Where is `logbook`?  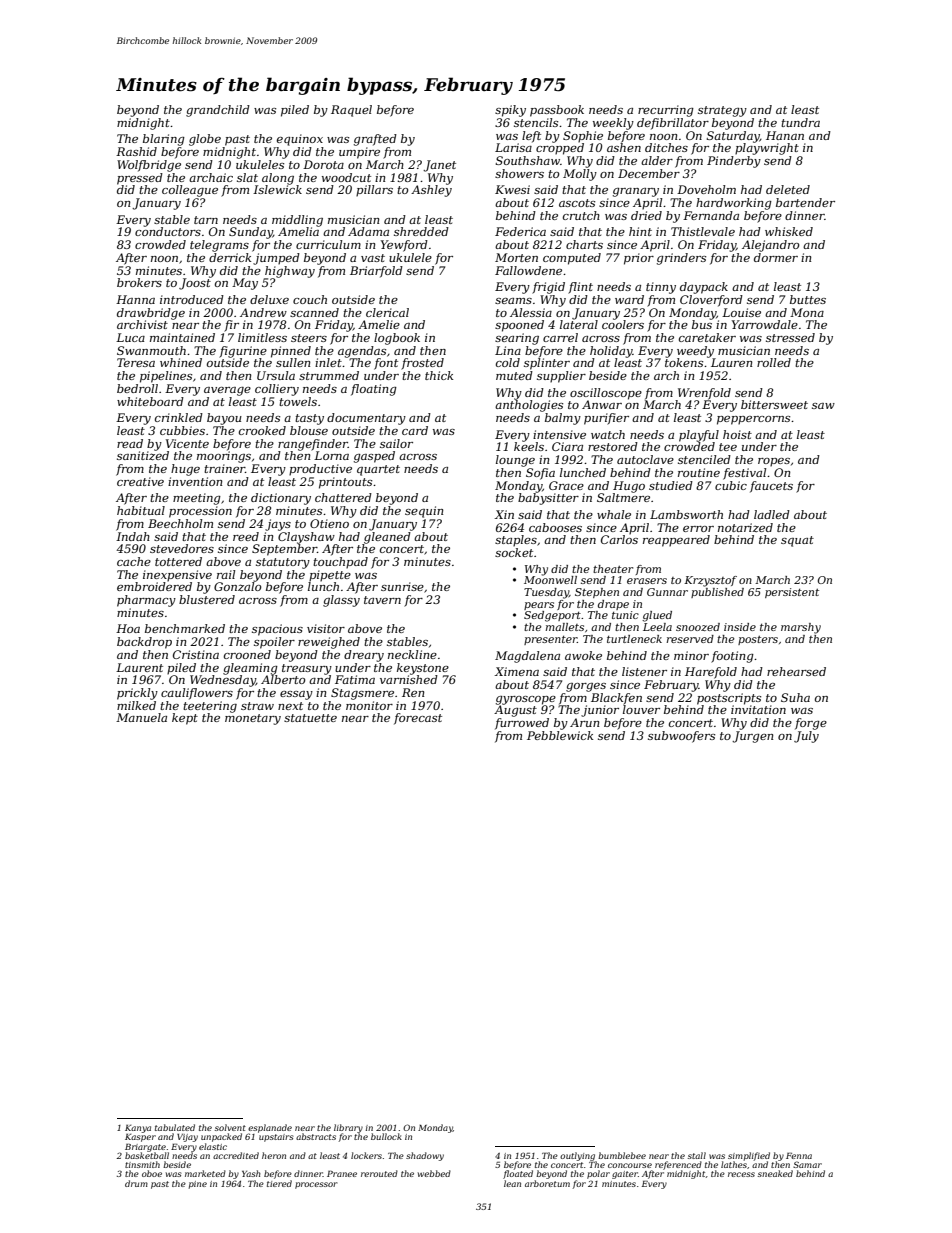
logbook is located at coordinates (397, 339).
